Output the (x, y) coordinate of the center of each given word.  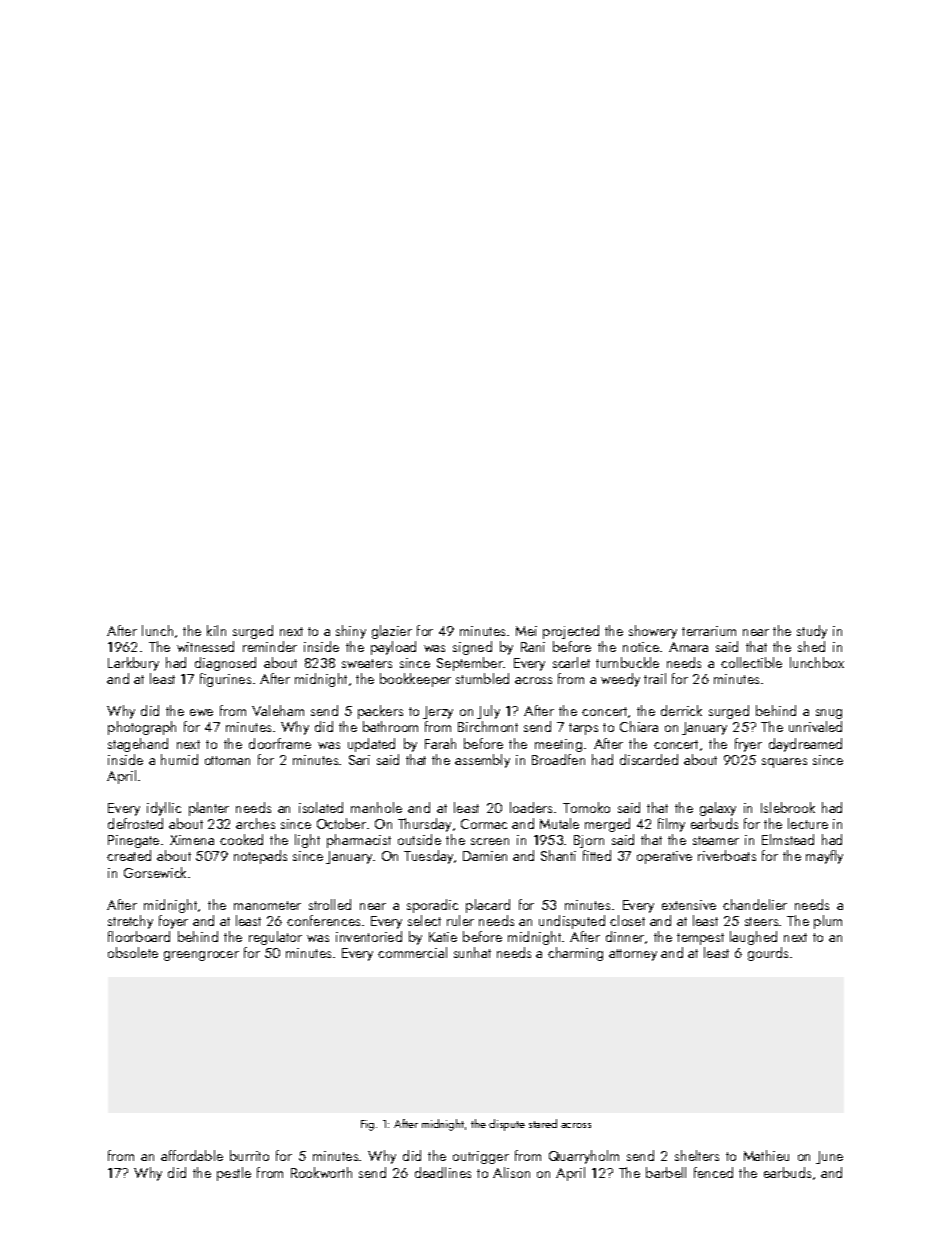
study (812, 632)
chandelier (755, 904)
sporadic (432, 906)
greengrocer (201, 956)
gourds (768, 954)
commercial (412, 952)
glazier (392, 632)
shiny (351, 632)
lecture (808, 823)
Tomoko (586, 807)
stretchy (130, 922)
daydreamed (805, 745)
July (488, 712)
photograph (142, 728)
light (307, 841)
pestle (234, 1174)
